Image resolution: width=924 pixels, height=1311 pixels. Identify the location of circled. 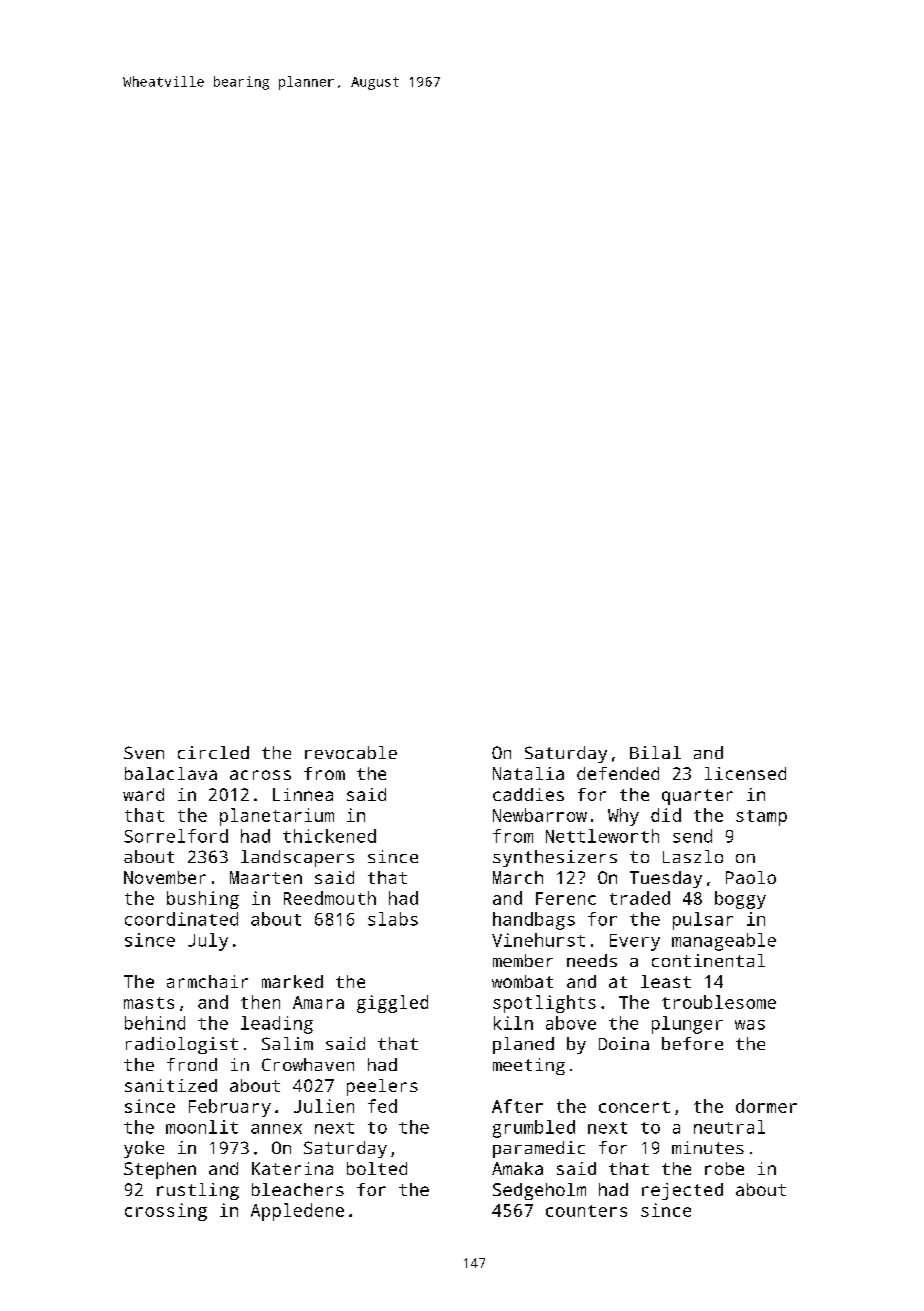
(213, 752).
